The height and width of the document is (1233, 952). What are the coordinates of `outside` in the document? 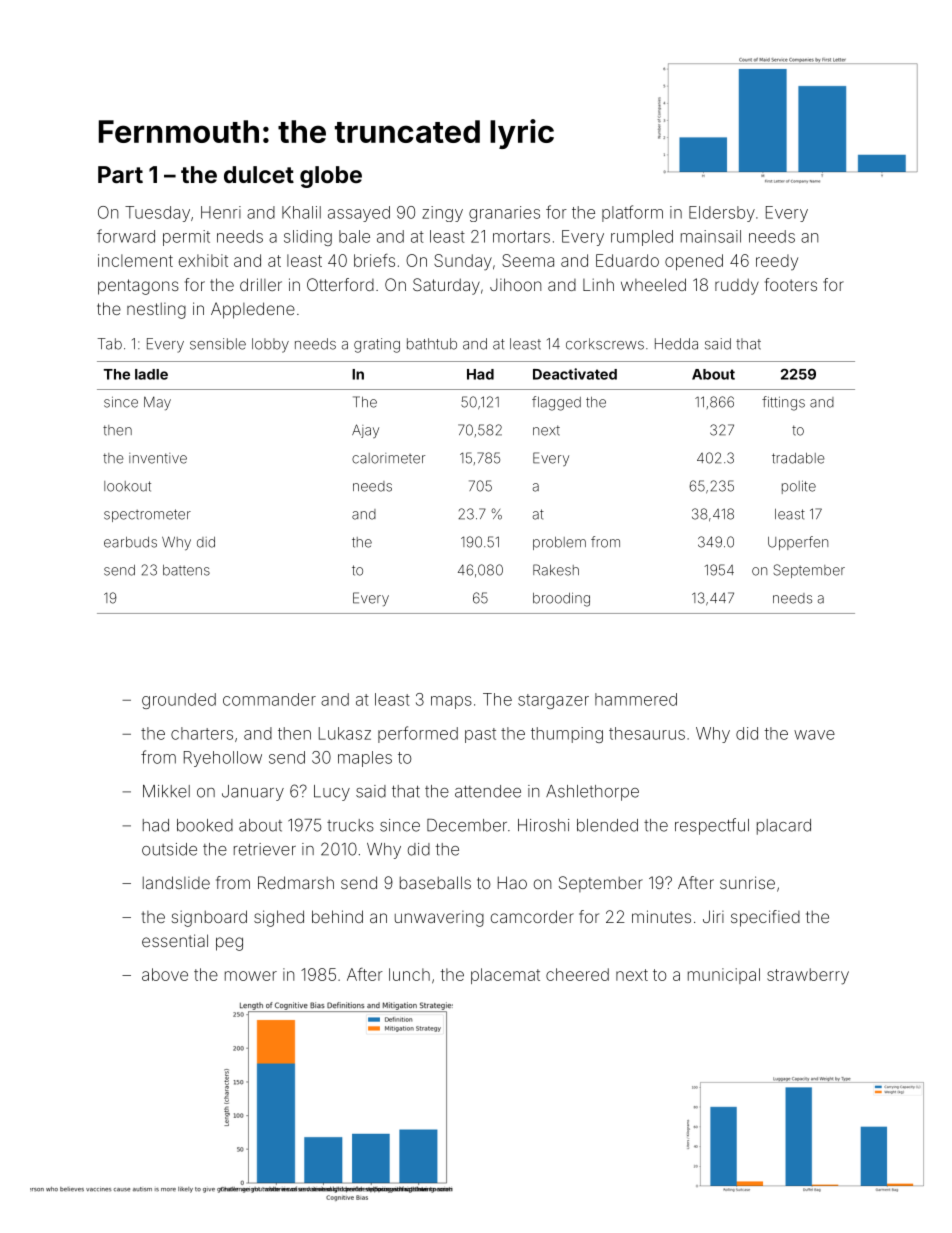 It's located at (169, 849).
